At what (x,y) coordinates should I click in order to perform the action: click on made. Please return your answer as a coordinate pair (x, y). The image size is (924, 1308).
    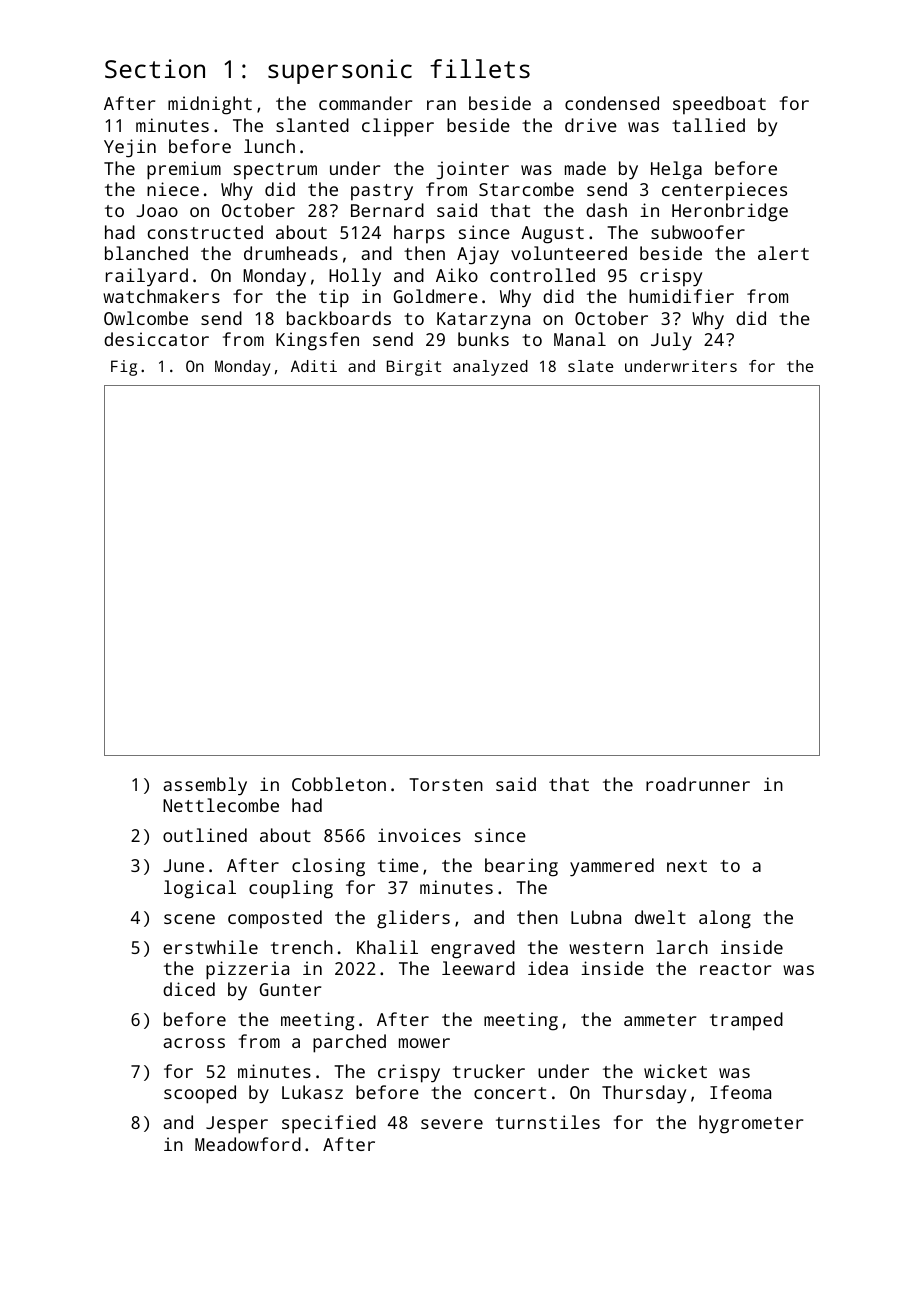
    Looking at the image, I should click on (585, 168).
